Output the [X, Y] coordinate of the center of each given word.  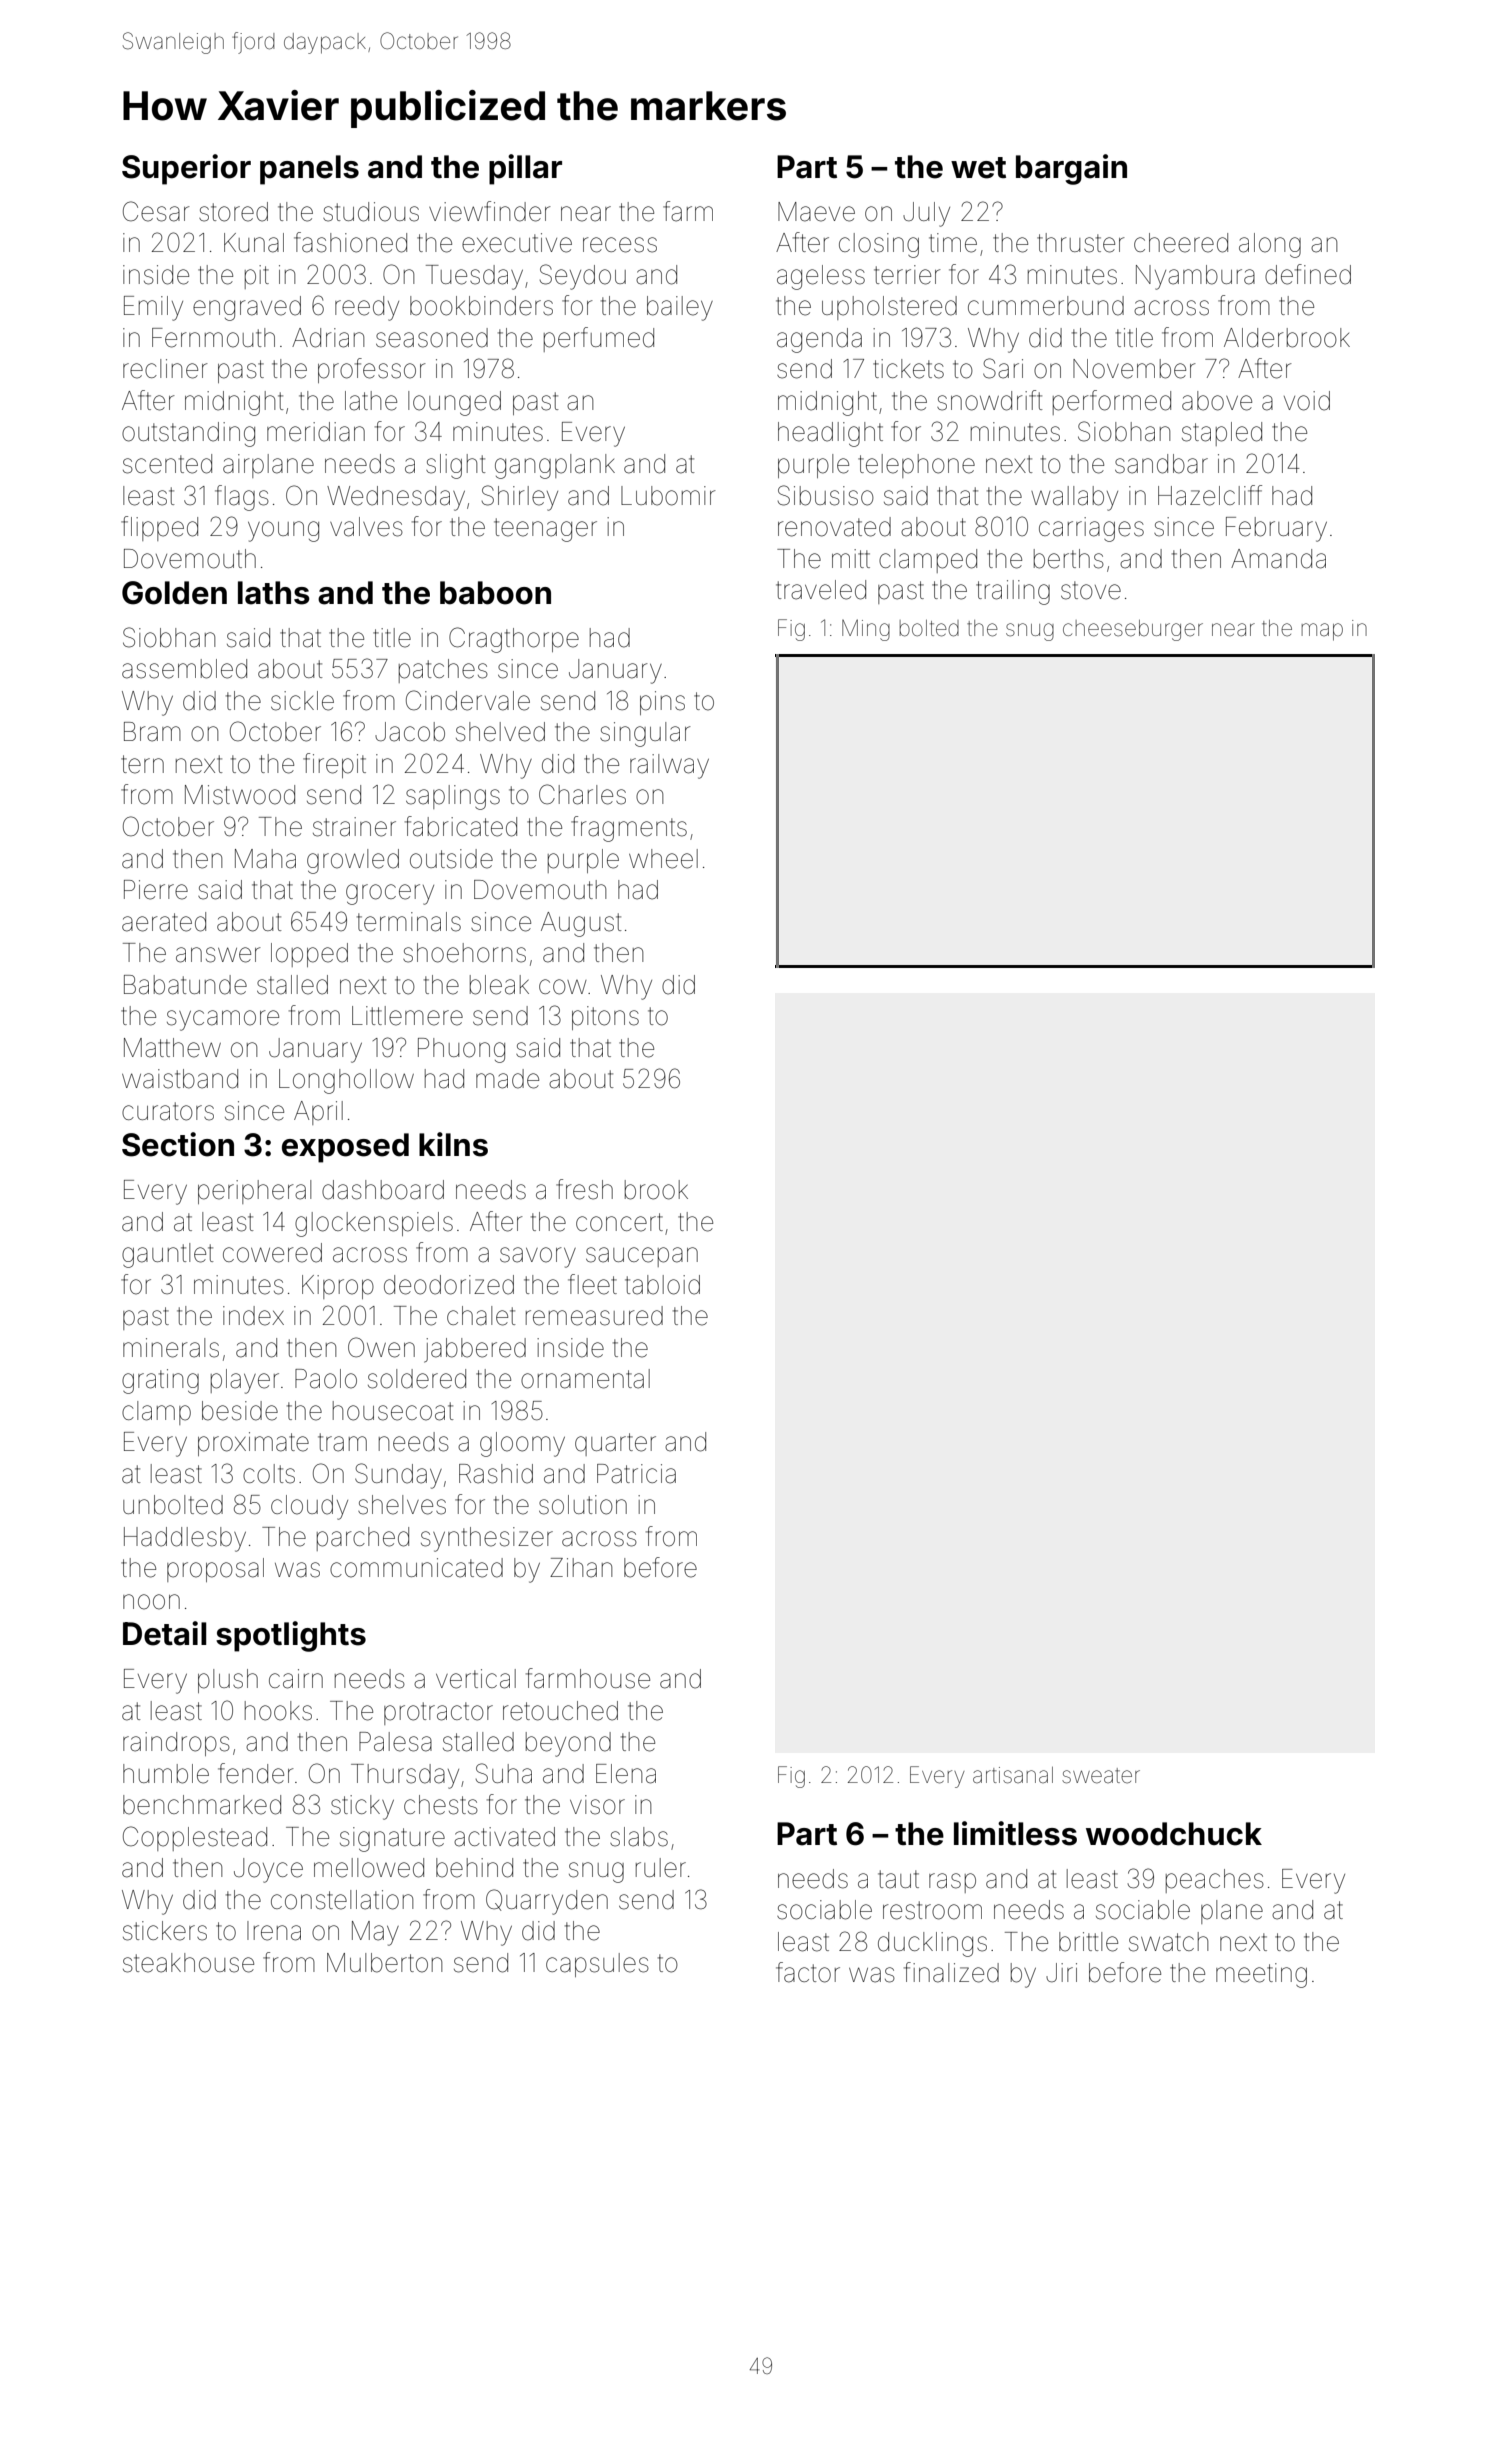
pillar [525, 169]
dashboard [383, 1190]
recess [620, 245]
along [1270, 245]
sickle [302, 701]
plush [228, 1681]
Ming [866, 630]
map [1322, 632]
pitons [605, 1018]
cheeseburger [1133, 630]
